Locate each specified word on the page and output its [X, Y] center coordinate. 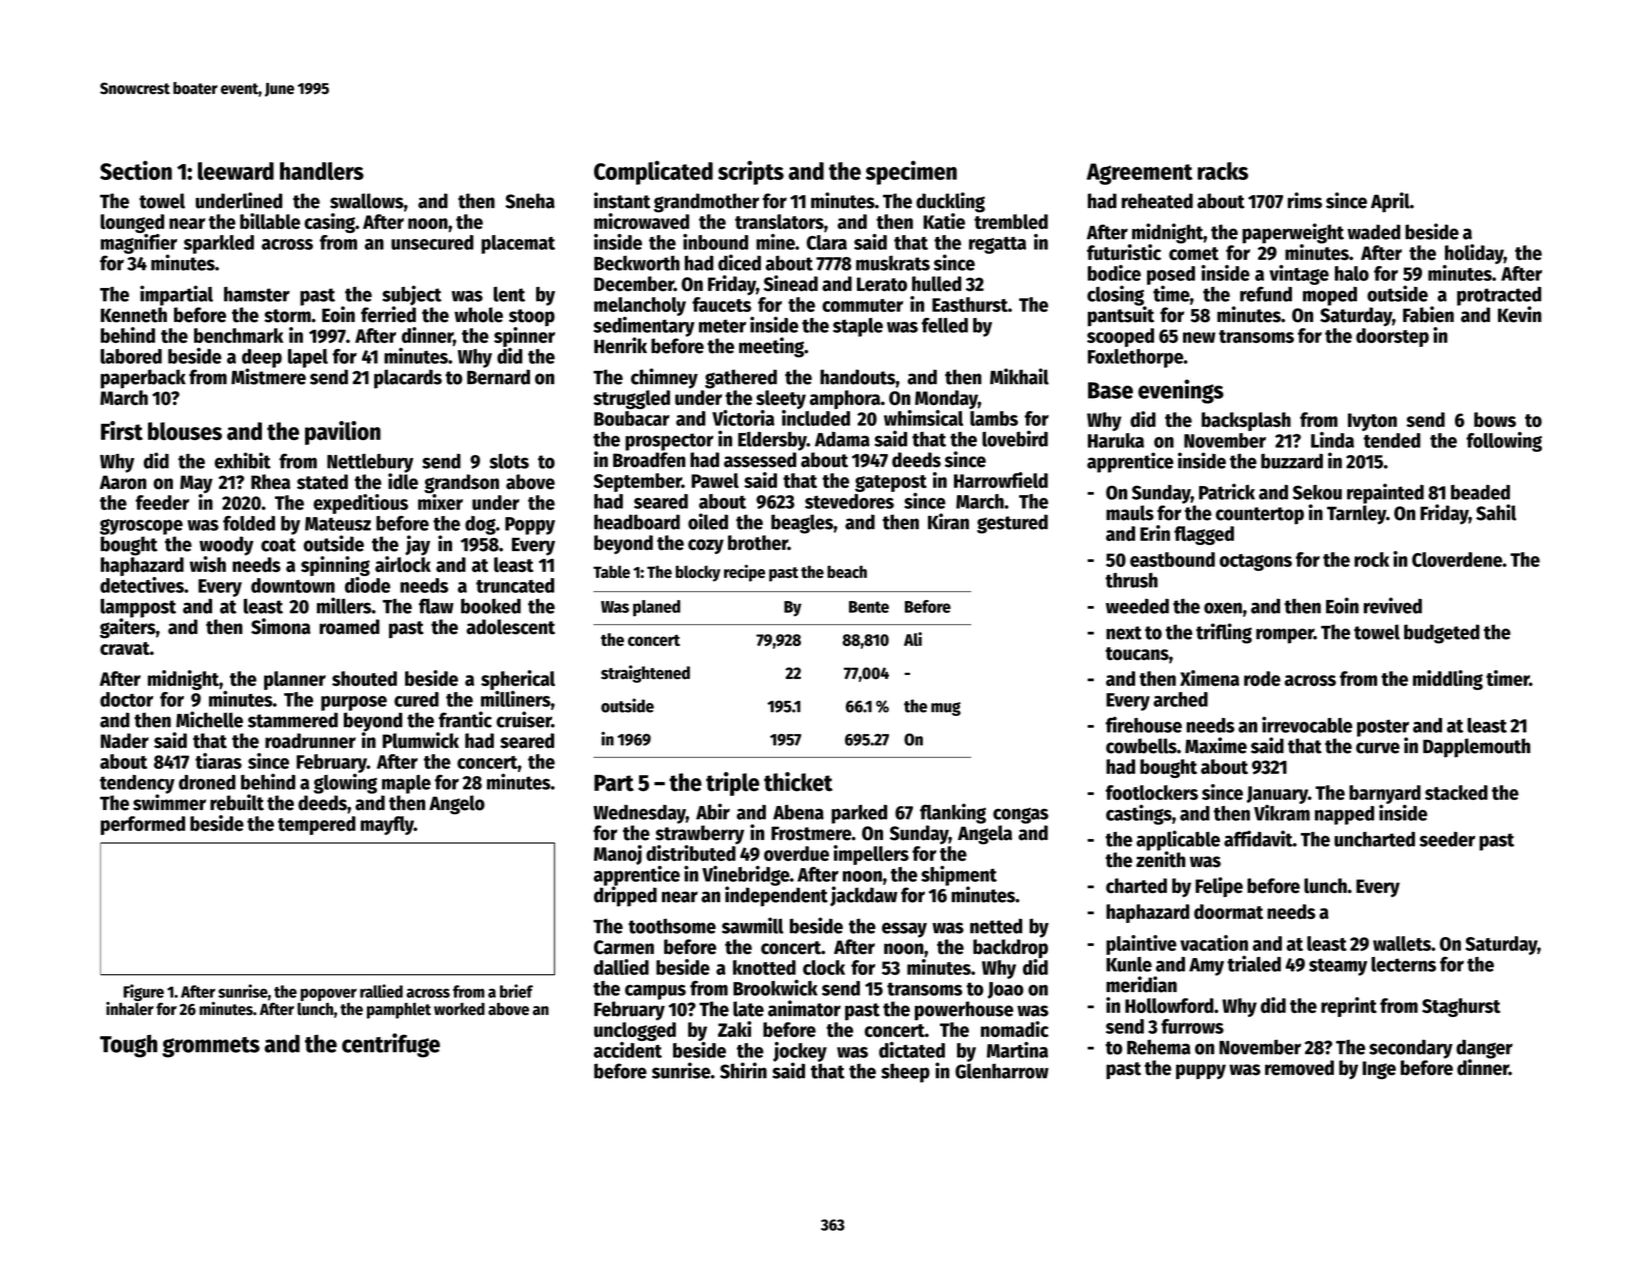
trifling [1224, 633]
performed [143, 825]
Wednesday [639, 814]
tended [1392, 440]
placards [408, 379]
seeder [1447, 839]
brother [758, 542]
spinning [335, 566]
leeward [236, 171]
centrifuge [391, 1045]
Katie [944, 221]
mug [946, 709]
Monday [946, 399]
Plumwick [421, 740]
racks [1223, 171]
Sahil [1496, 512]
